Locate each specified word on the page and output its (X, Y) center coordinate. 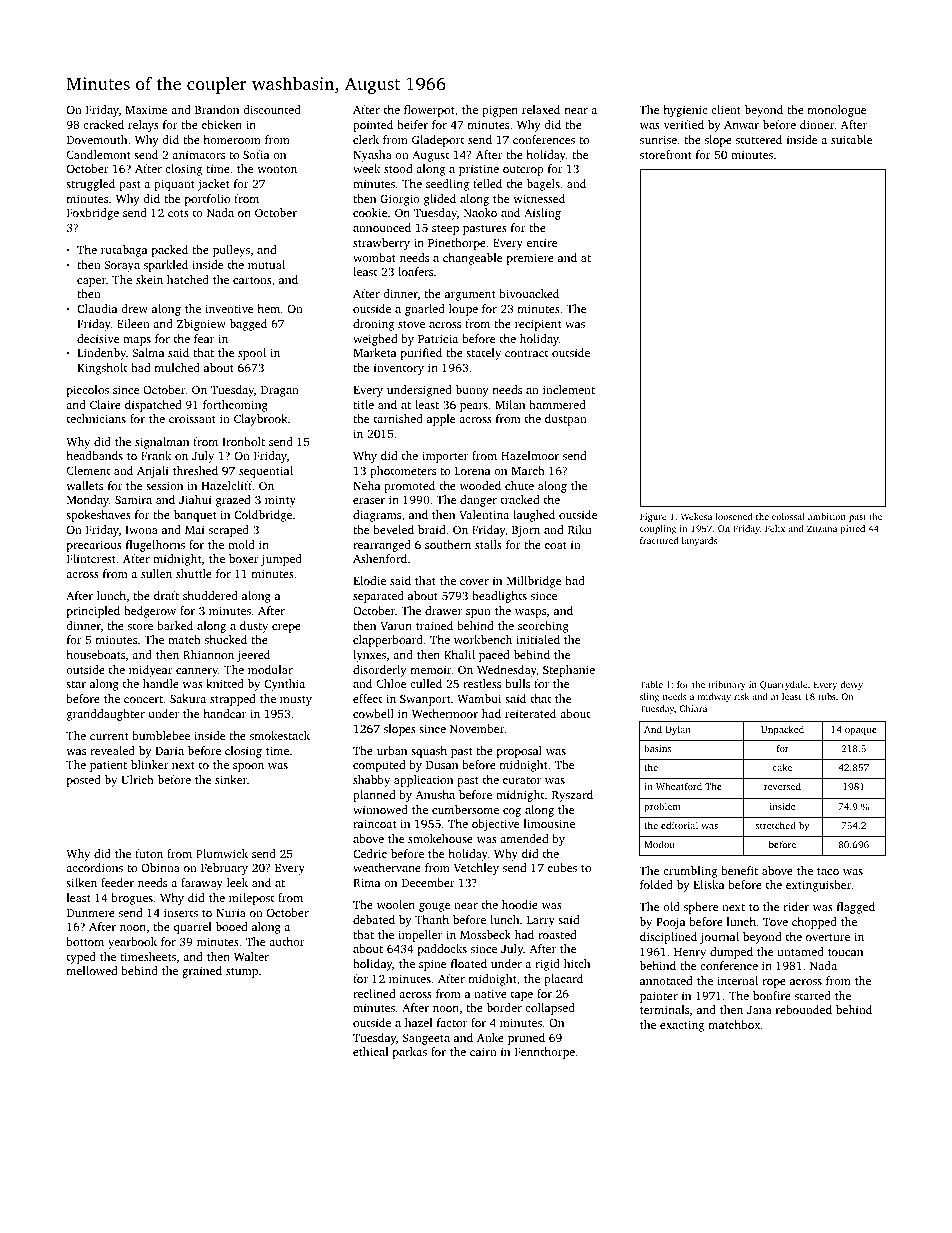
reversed (782, 786)
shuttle (194, 573)
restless (482, 683)
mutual (266, 264)
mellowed (92, 970)
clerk (366, 139)
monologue (837, 111)
